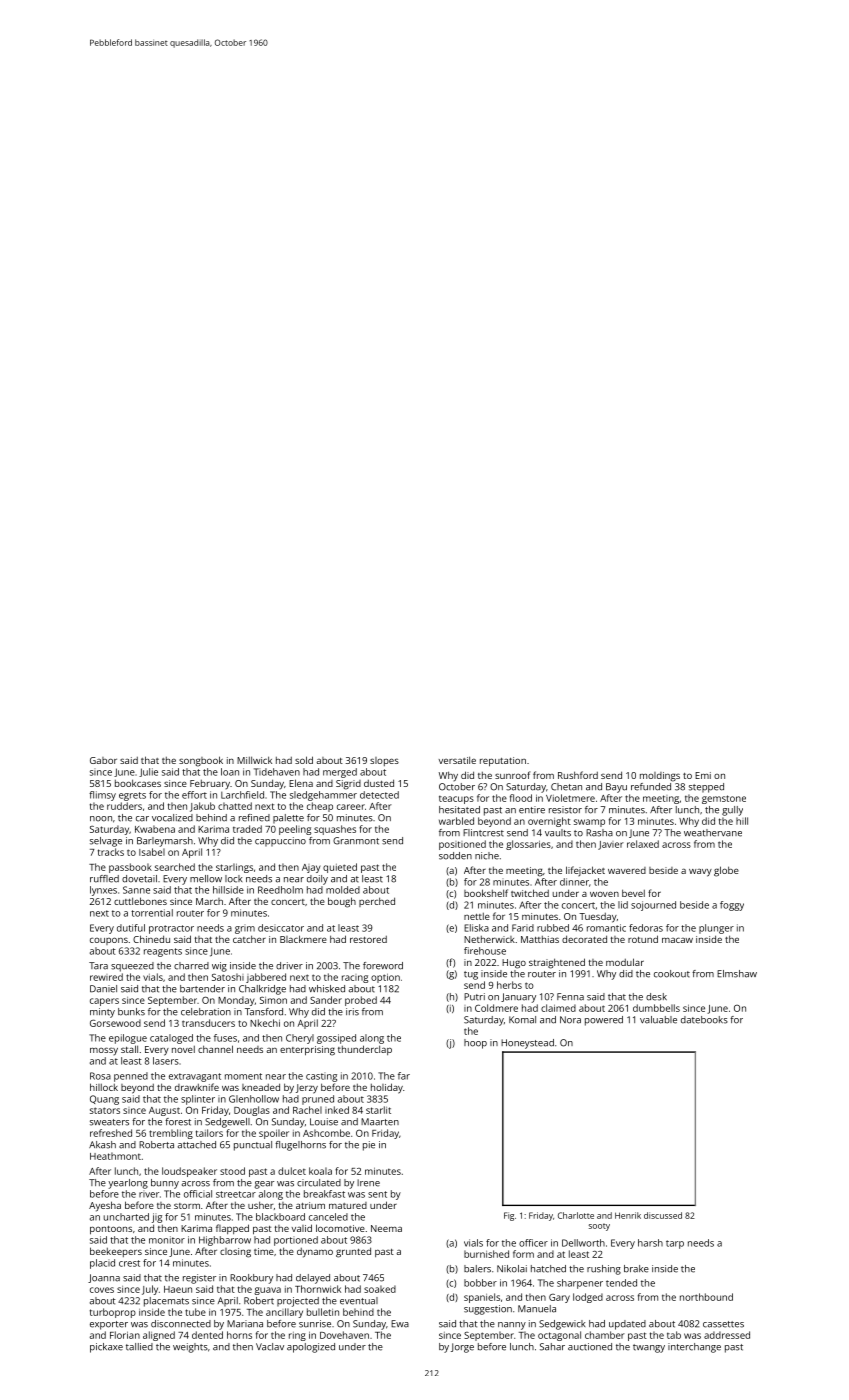  What do you see at coordinates (201, 761) in the page?
I see `songbook` at bounding box center [201, 761].
